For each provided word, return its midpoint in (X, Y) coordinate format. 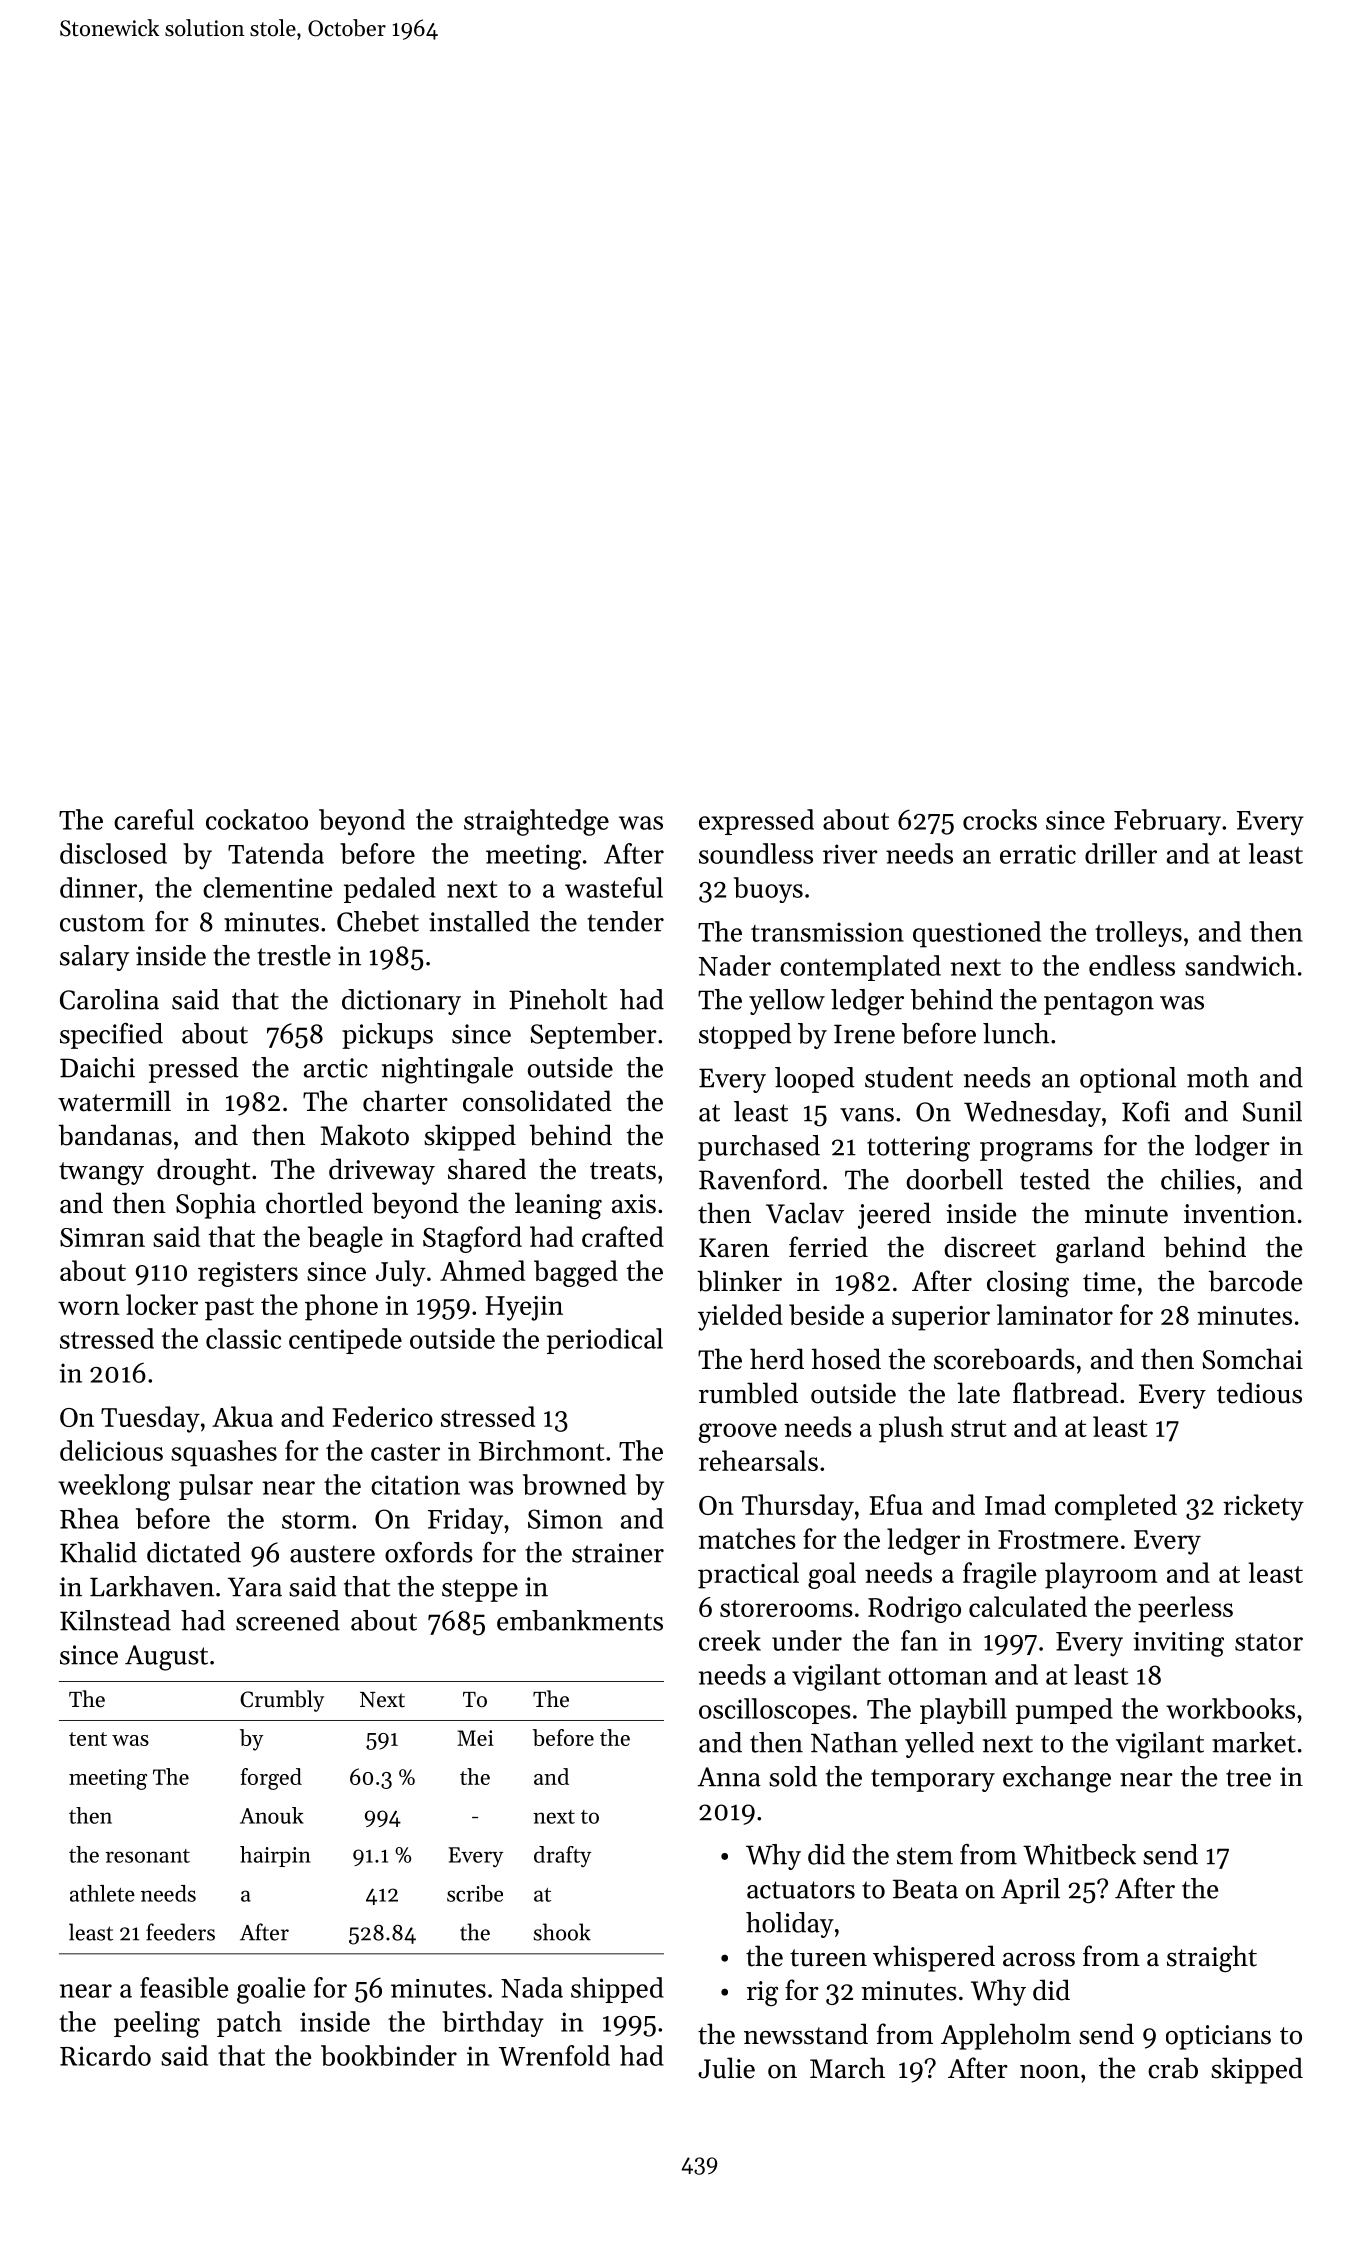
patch (249, 2024)
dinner (98, 887)
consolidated (537, 1101)
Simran (102, 1237)
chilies (1198, 1179)
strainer (618, 1553)
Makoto (365, 1135)
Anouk (272, 1815)
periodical (605, 1341)
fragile (999, 1575)
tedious (1259, 1393)
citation (415, 1485)
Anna (729, 1777)
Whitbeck (1079, 1854)
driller (1121, 853)
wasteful (614, 887)
